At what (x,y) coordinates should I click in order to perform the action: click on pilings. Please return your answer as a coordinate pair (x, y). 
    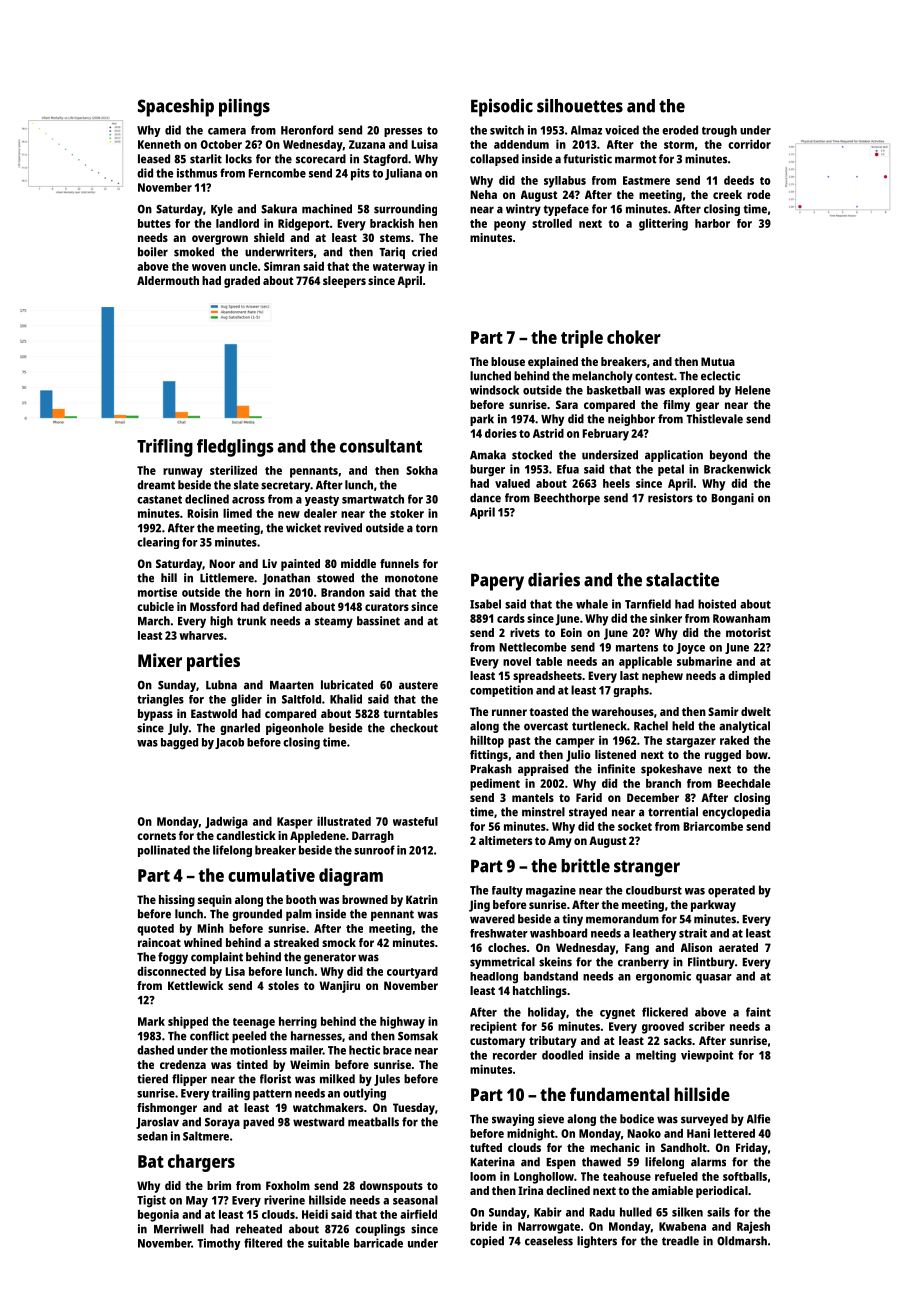
    Looking at the image, I should click on (244, 107).
